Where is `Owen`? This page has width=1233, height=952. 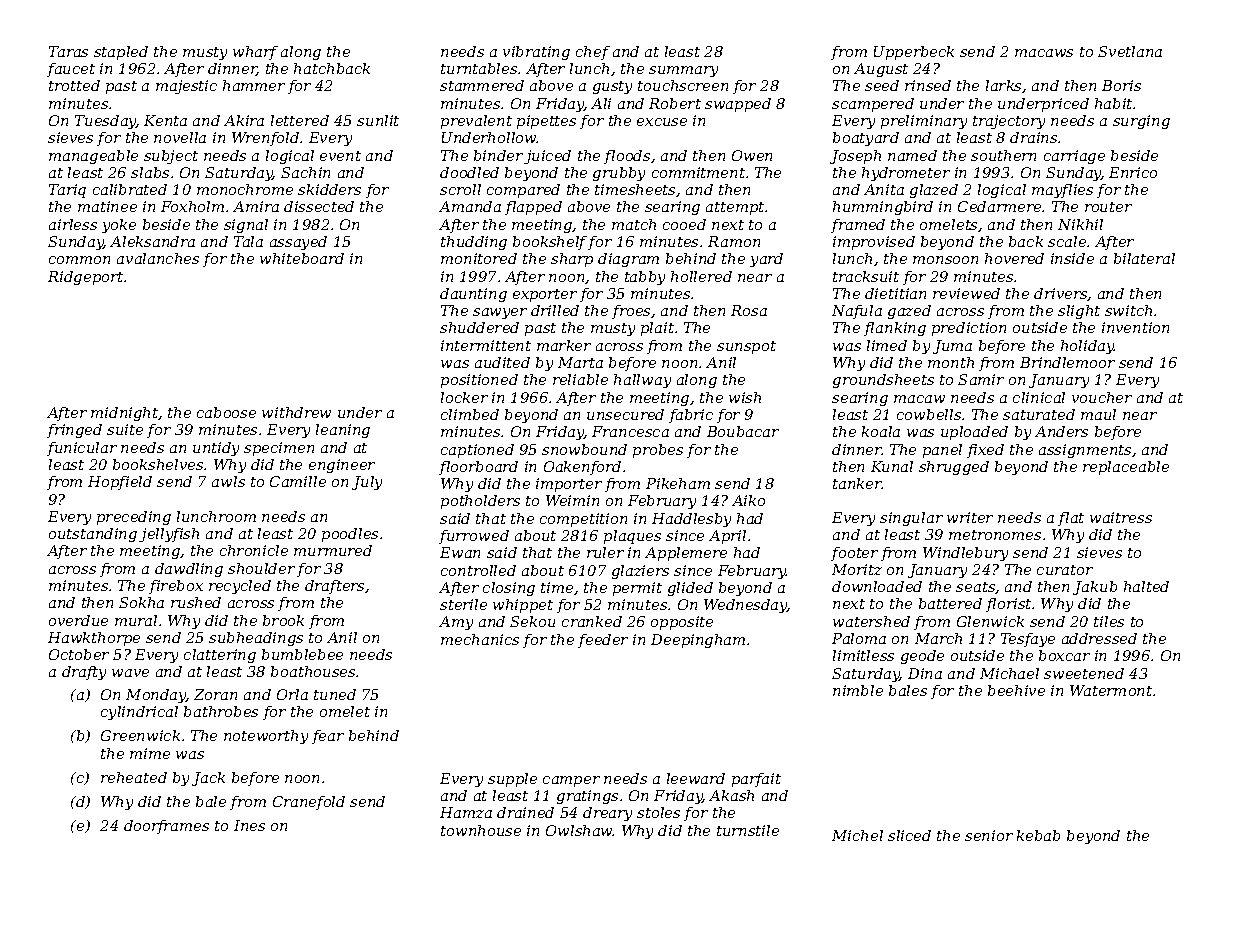
Owen is located at coordinates (752, 155).
